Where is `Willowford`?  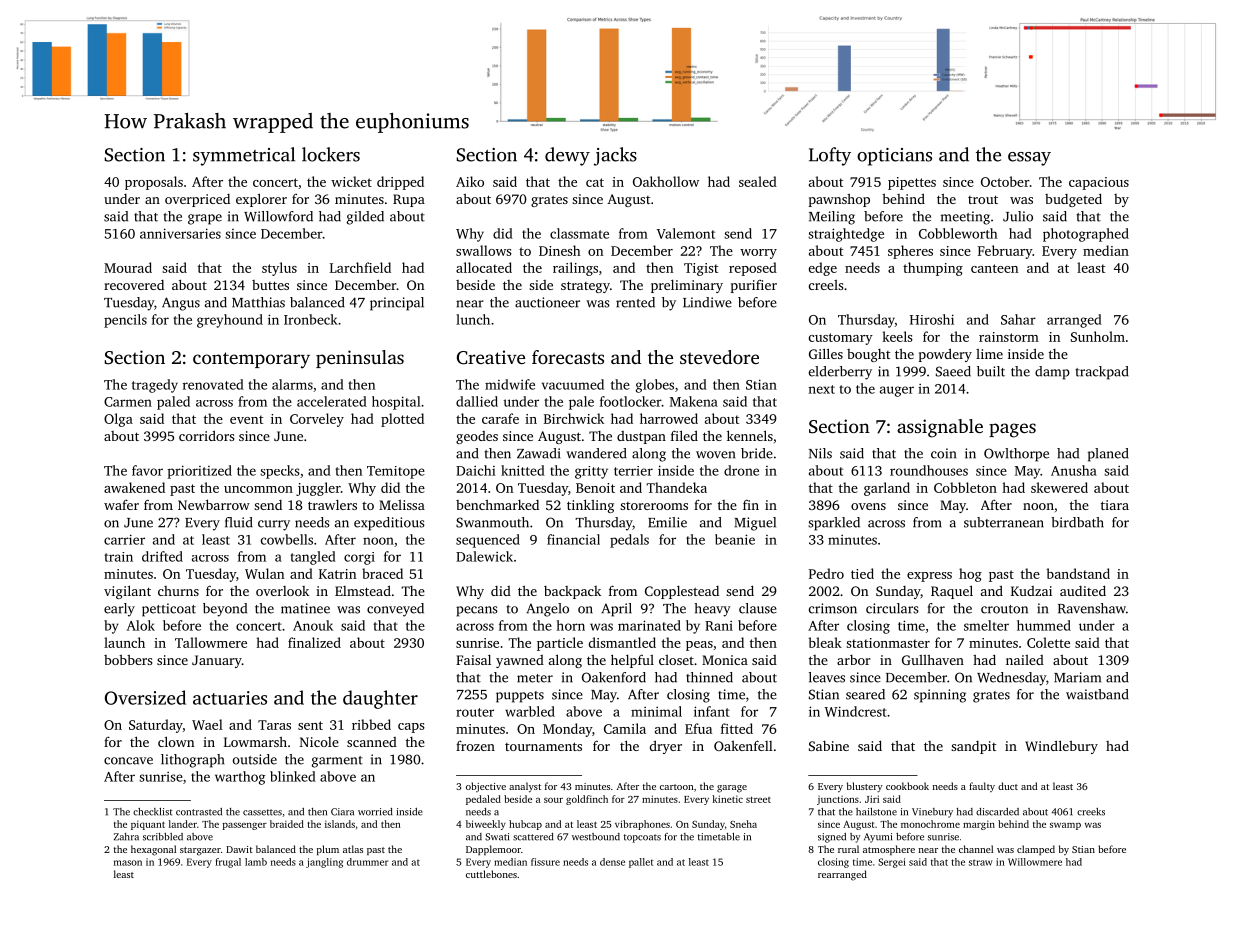 Willowford is located at coordinates (278, 216).
